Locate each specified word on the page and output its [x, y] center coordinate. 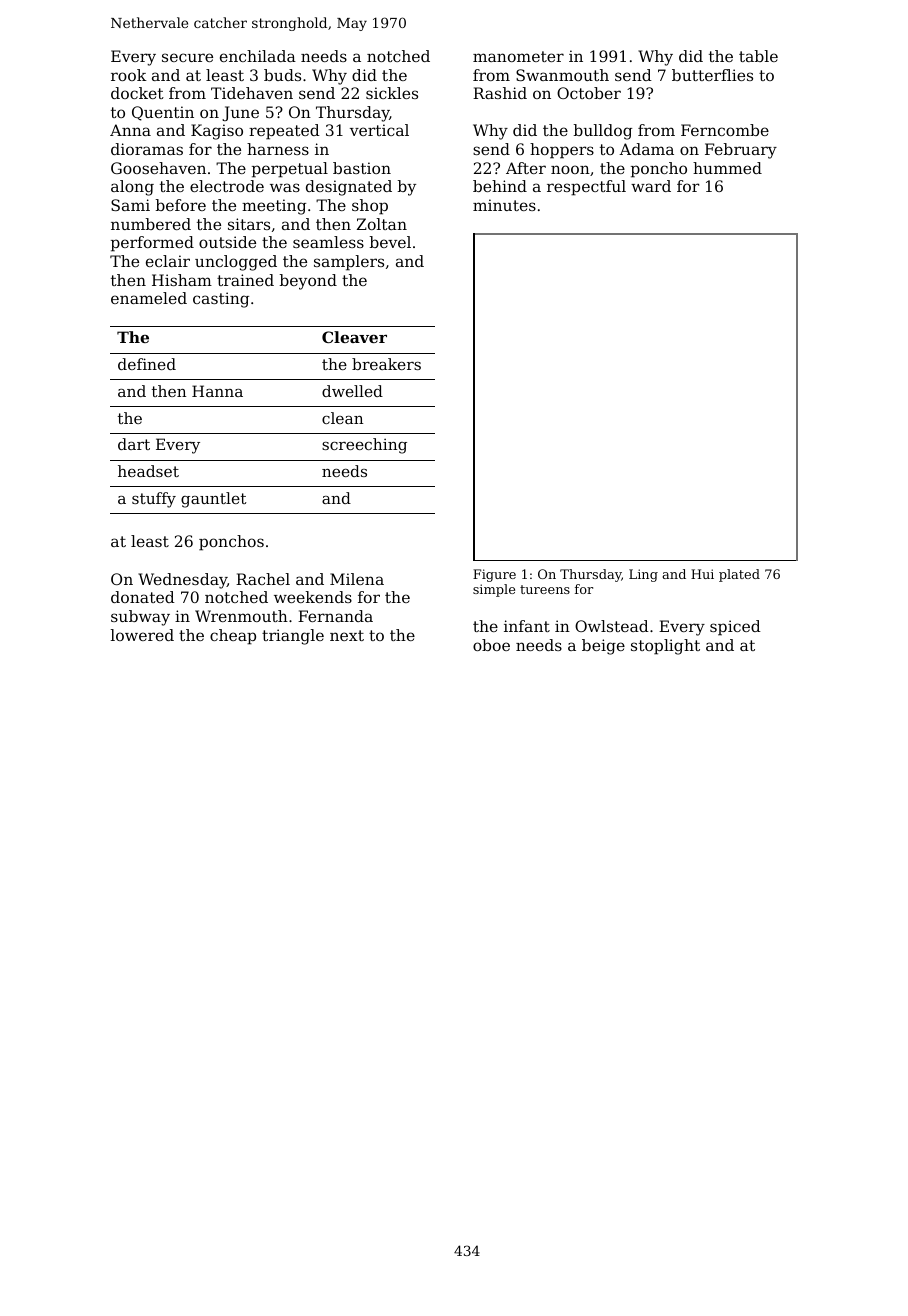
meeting [274, 207]
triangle [293, 637]
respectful [586, 188]
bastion [362, 168]
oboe [491, 645]
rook [129, 75]
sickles [392, 93]
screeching [364, 446]
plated [739, 575]
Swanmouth [562, 75]
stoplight [665, 647]
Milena [357, 579]
